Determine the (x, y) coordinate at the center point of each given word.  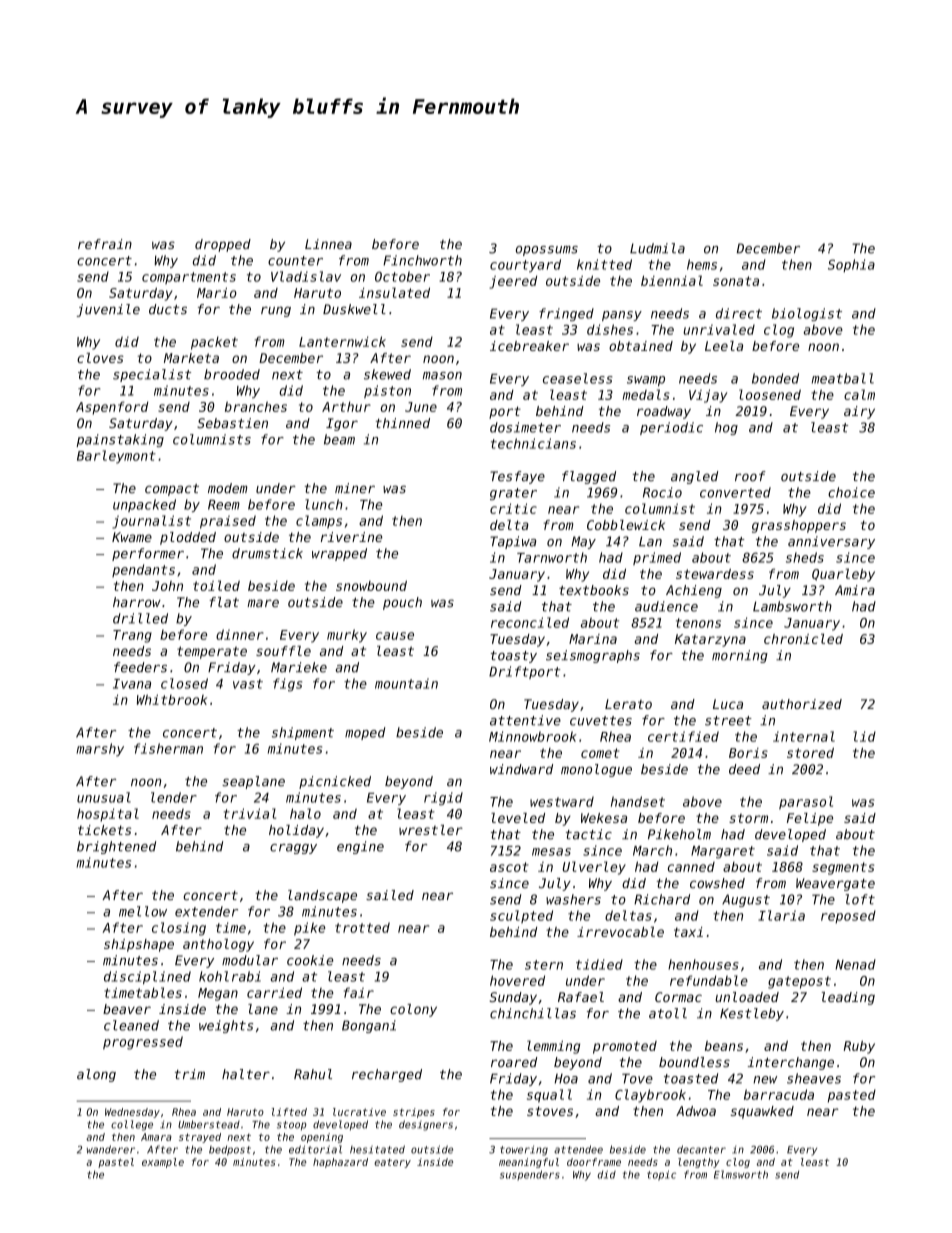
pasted (852, 1096)
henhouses (703, 964)
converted (735, 492)
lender (174, 797)
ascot (509, 867)
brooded (232, 374)
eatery (392, 1163)
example (163, 1163)
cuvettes (601, 721)
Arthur (346, 406)
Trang (132, 636)
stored (810, 753)
